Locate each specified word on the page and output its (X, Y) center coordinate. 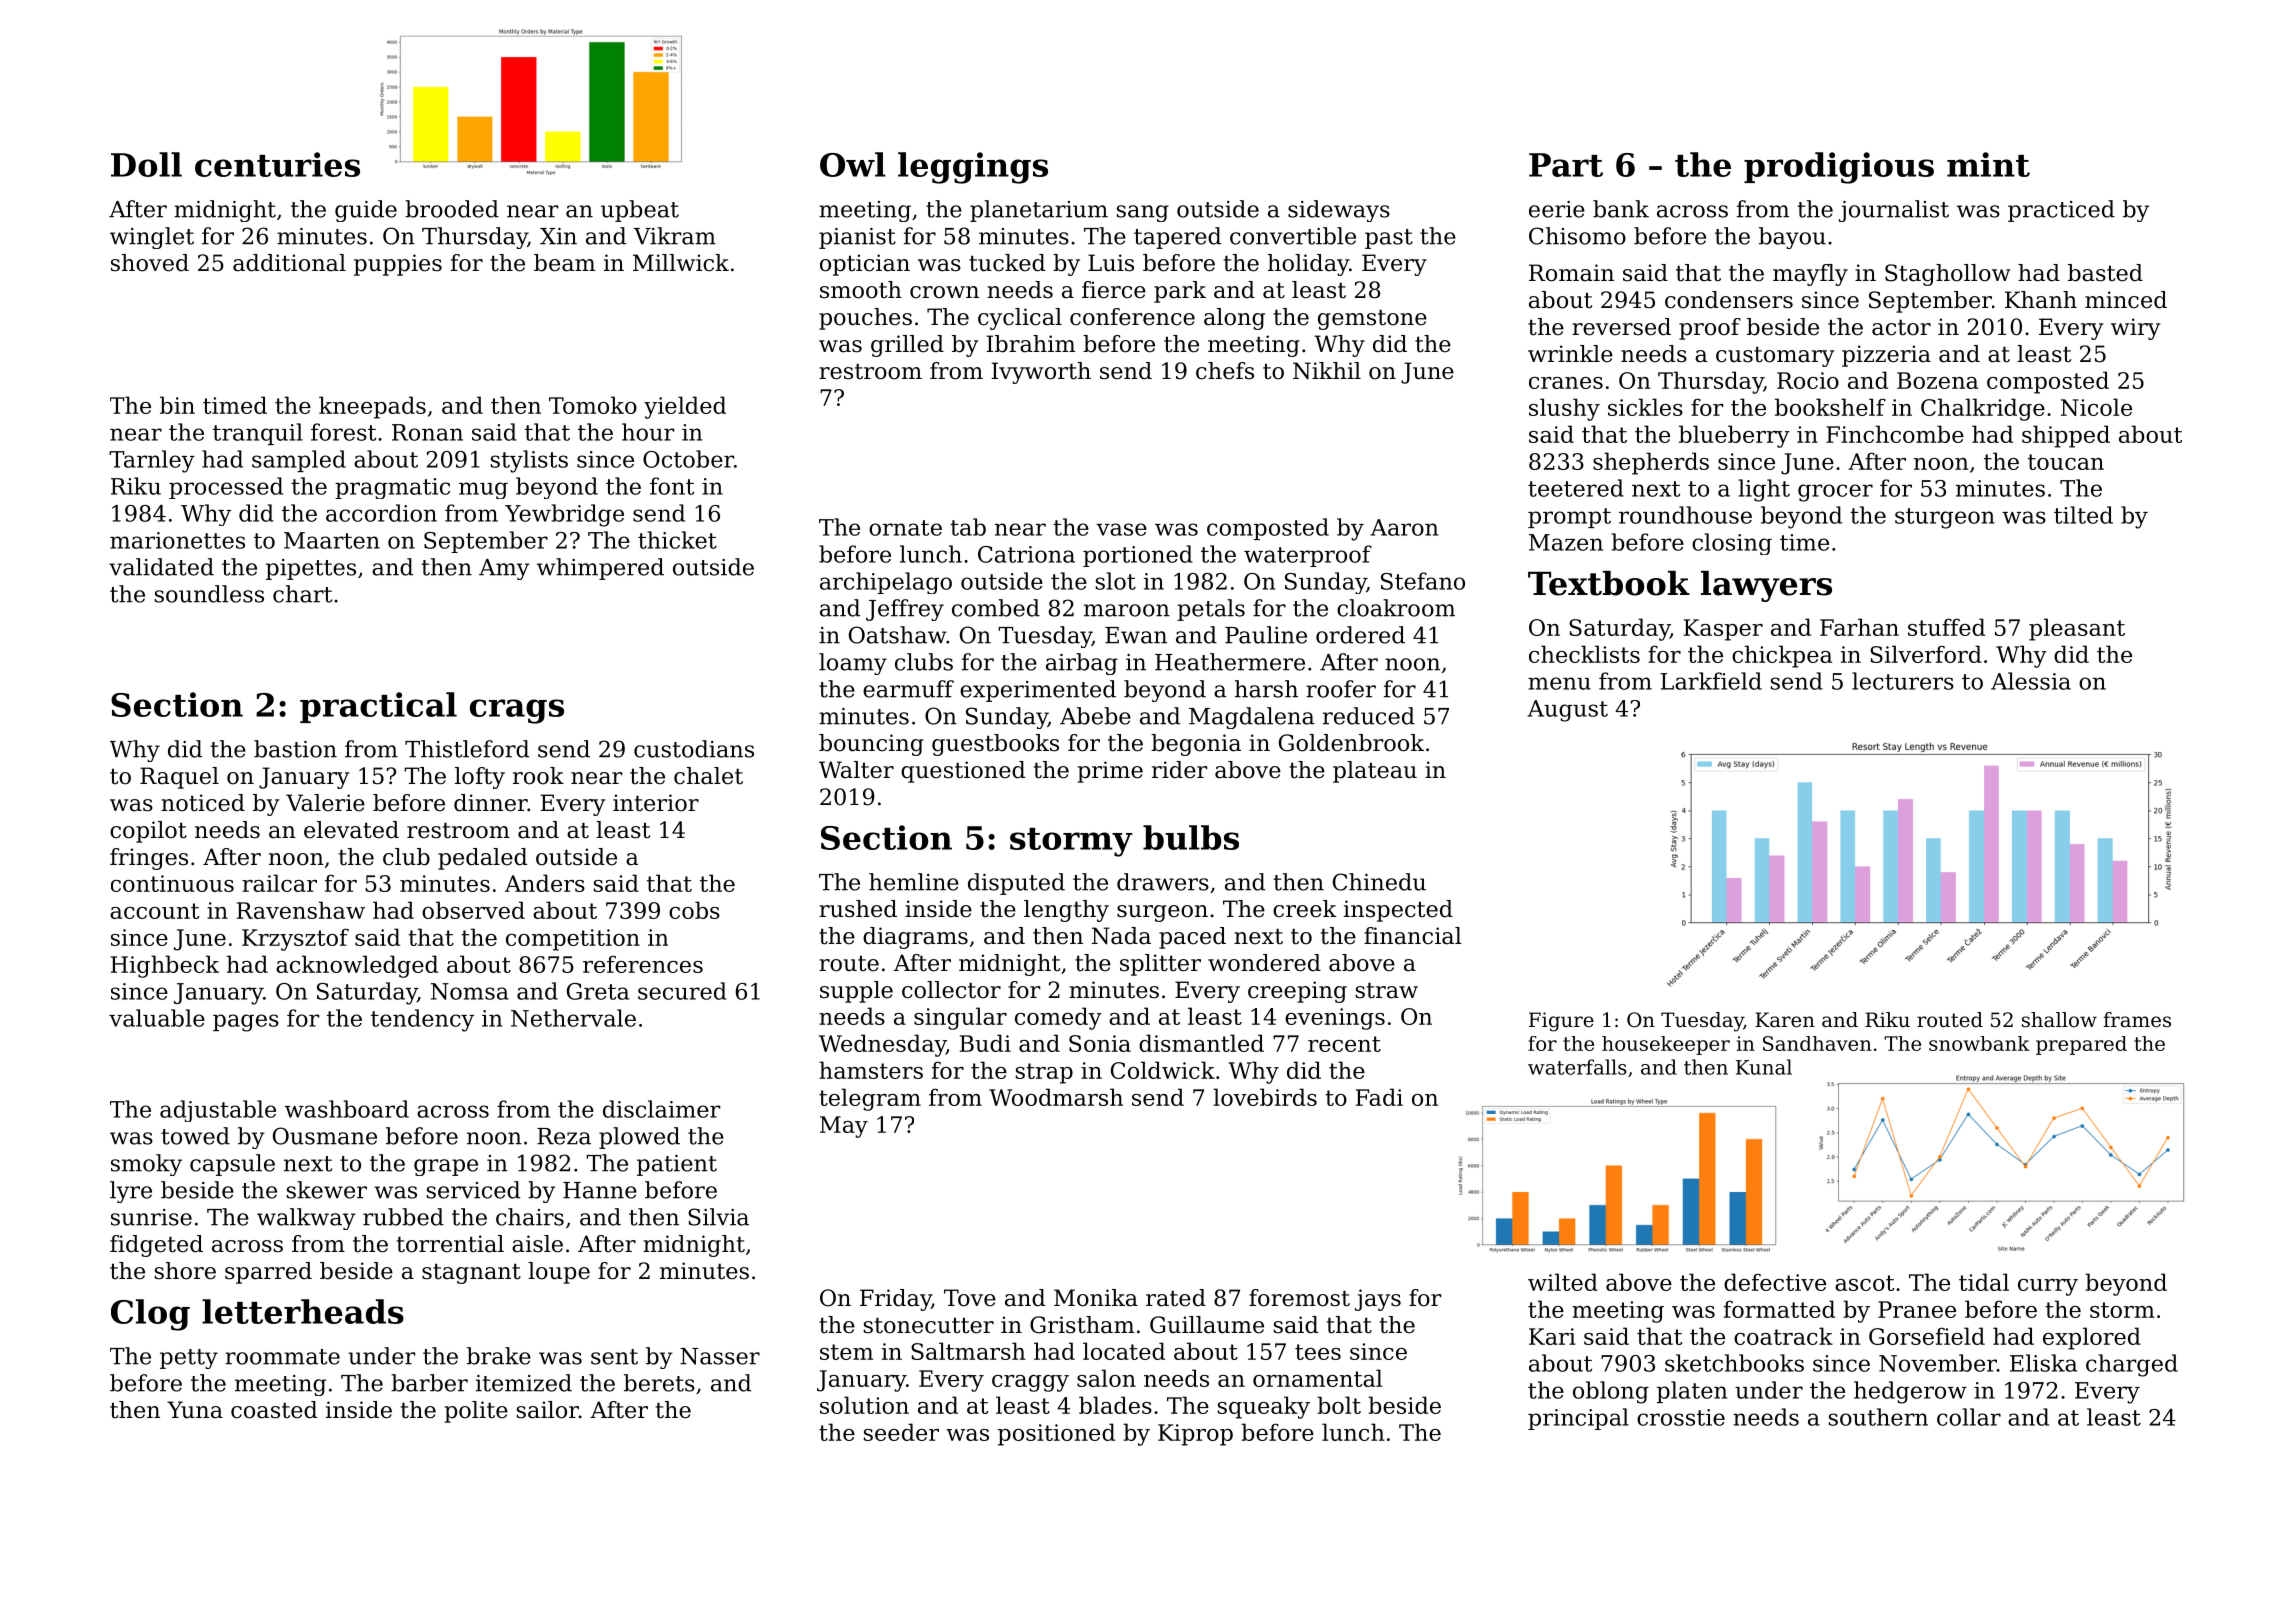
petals (1211, 610)
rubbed (403, 1217)
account (154, 911)
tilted (2083, 515)
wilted (1563, 1282)
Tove (970, 1298)
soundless (209, 594)
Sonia (1100, 1043)
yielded (685, 407)
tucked (1007, 263)
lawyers (1766, 586)
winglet (152, 238)
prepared (2081, 1045)
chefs (1225, 371)
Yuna (195, 1410)
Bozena (1937, 380)
